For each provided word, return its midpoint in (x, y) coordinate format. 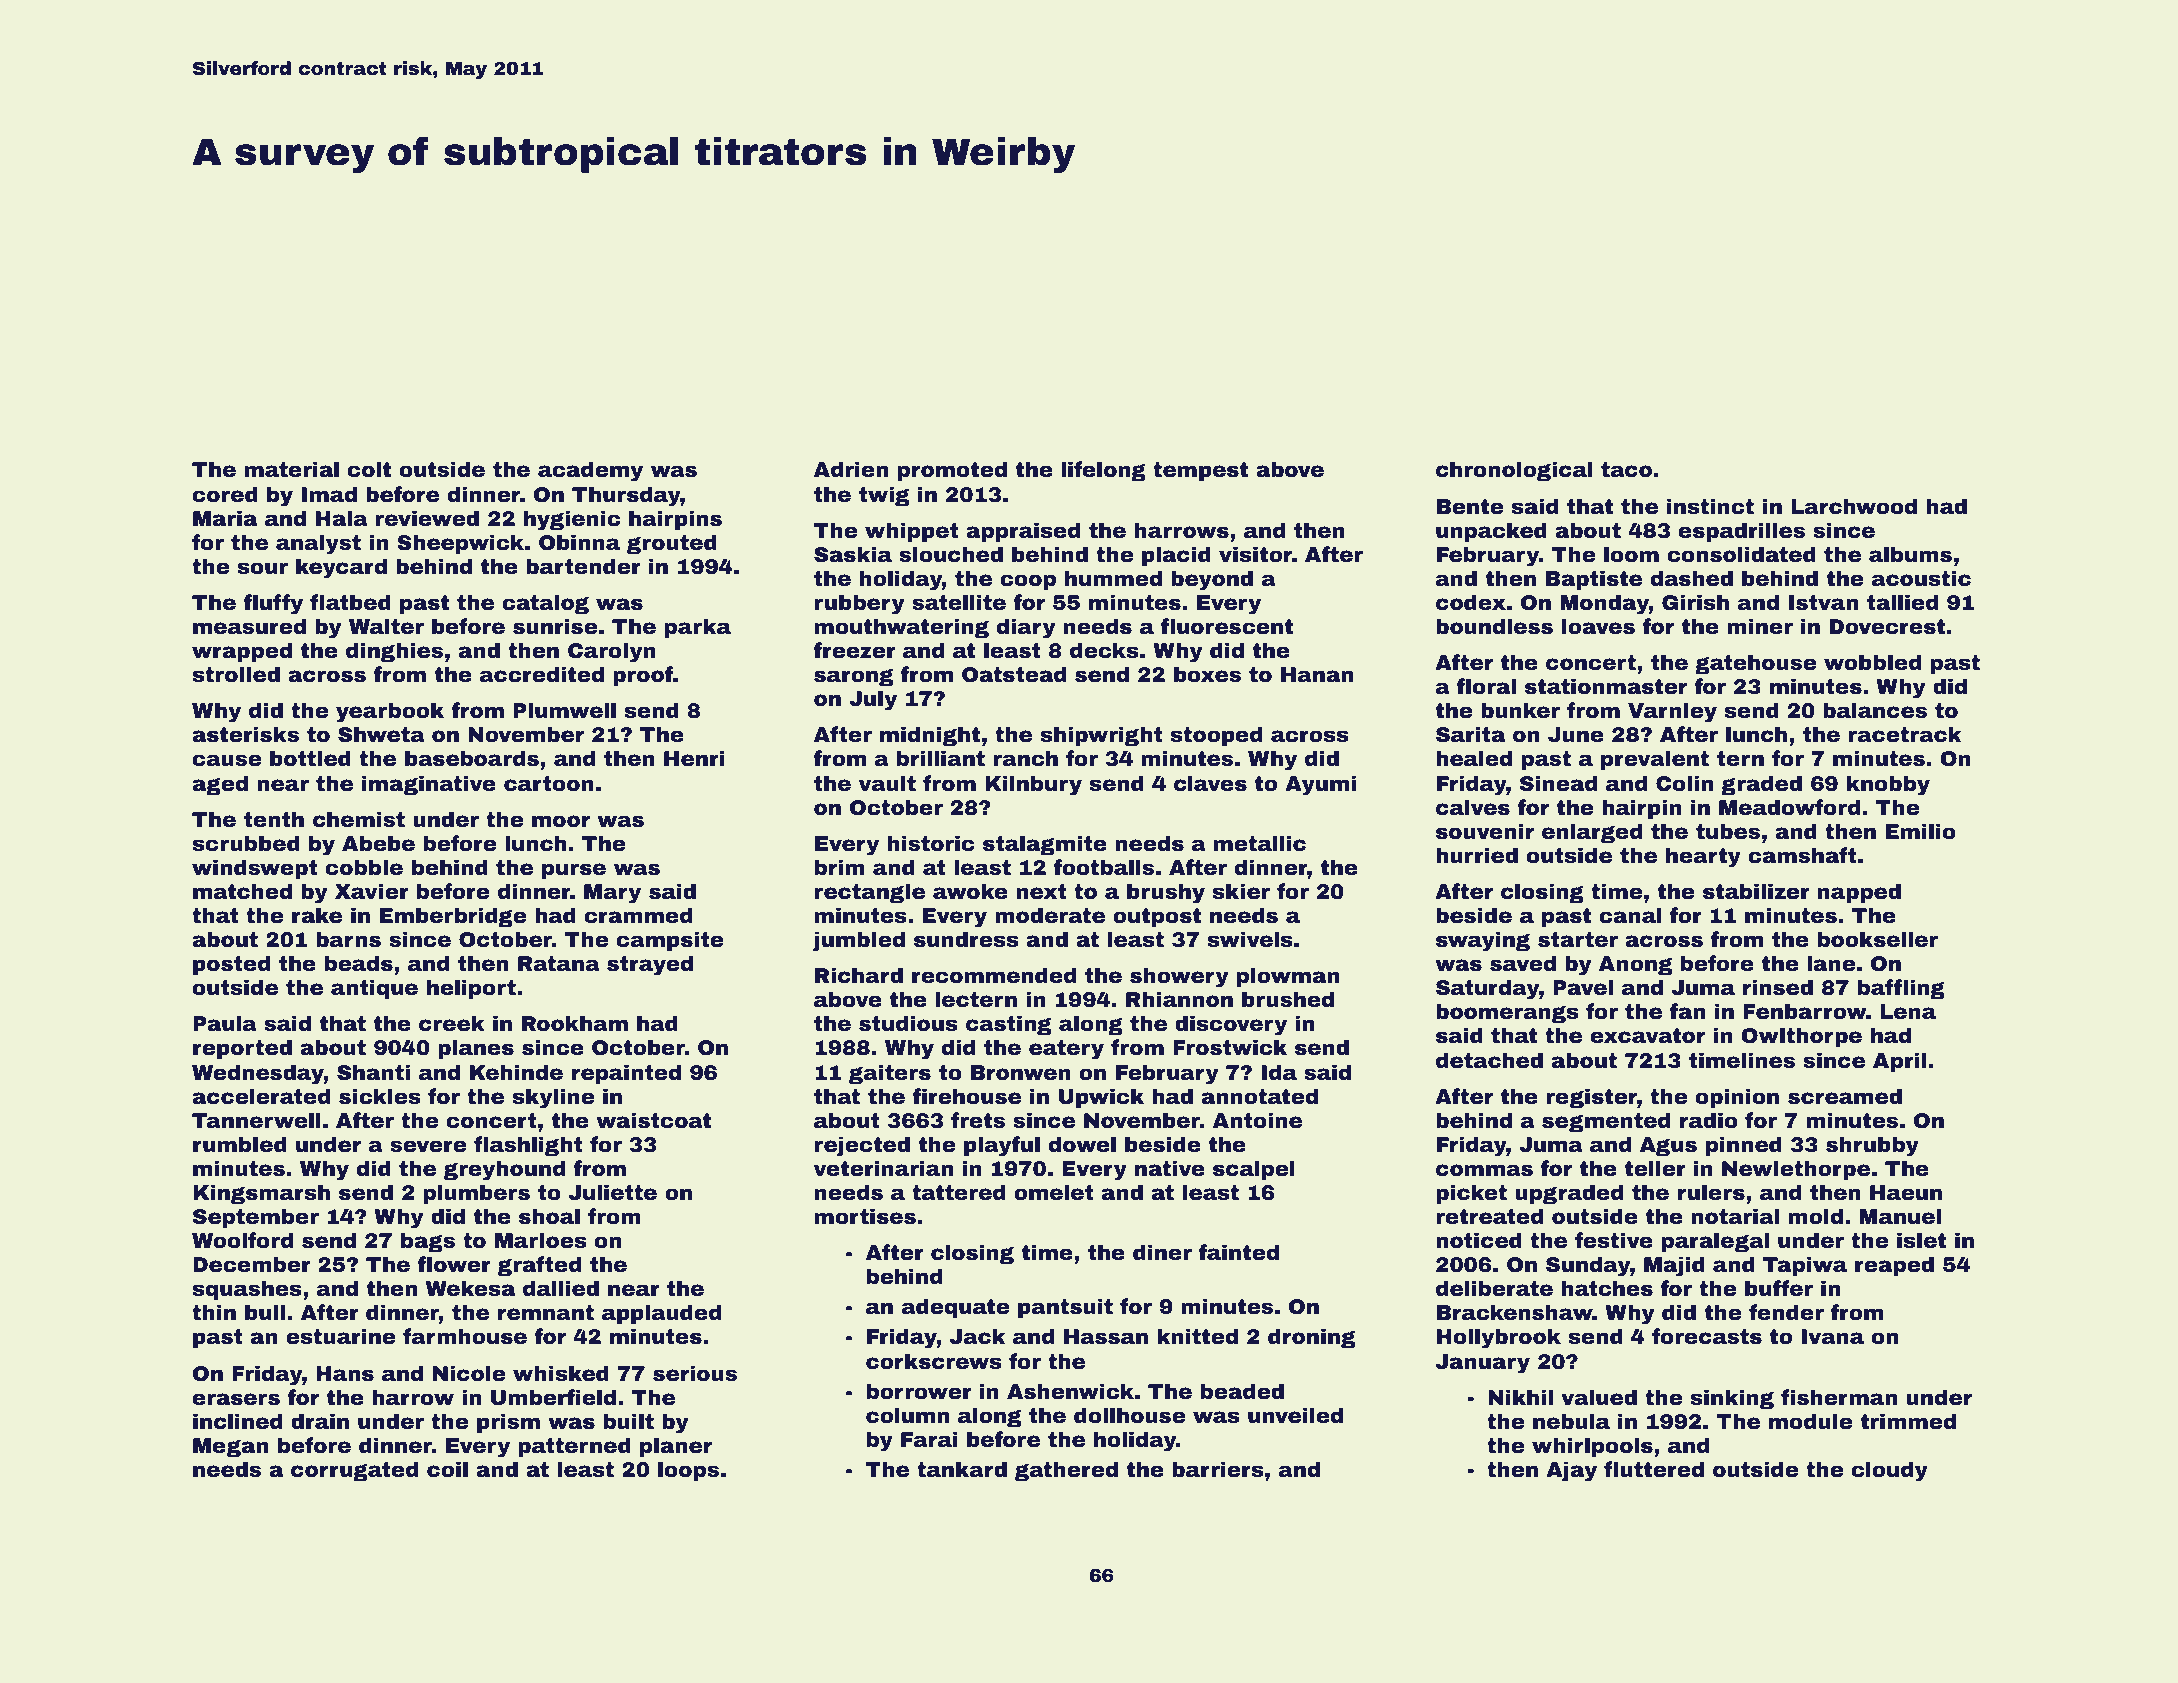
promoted (952, 471)
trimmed (1908, 1421)
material (292, 469)
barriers (1218, 1469)
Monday (1604, 604)
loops (688, 1471)
